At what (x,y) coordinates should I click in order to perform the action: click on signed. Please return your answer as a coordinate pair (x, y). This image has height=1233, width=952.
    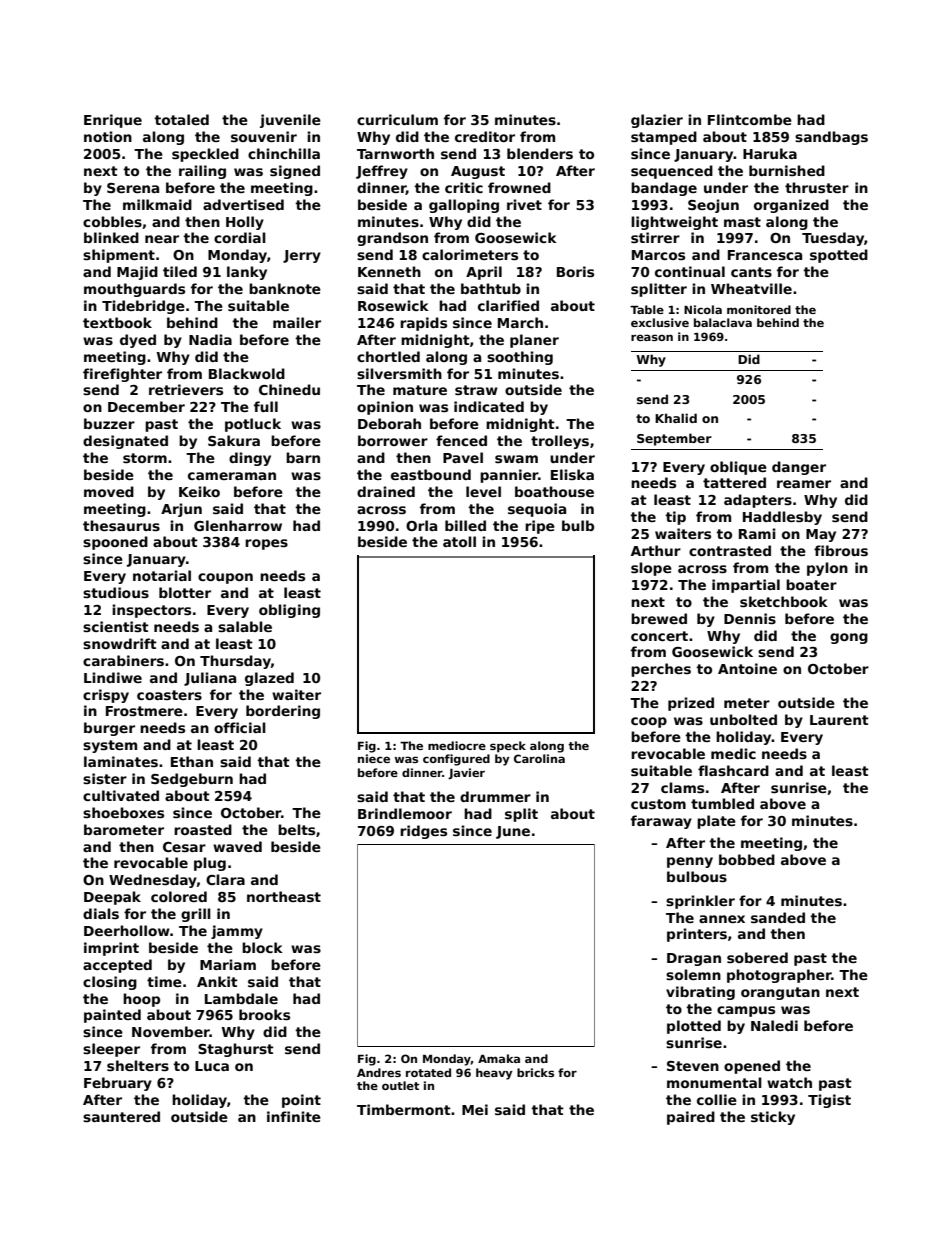
    Looking at the image, I should click on (295, 172).
